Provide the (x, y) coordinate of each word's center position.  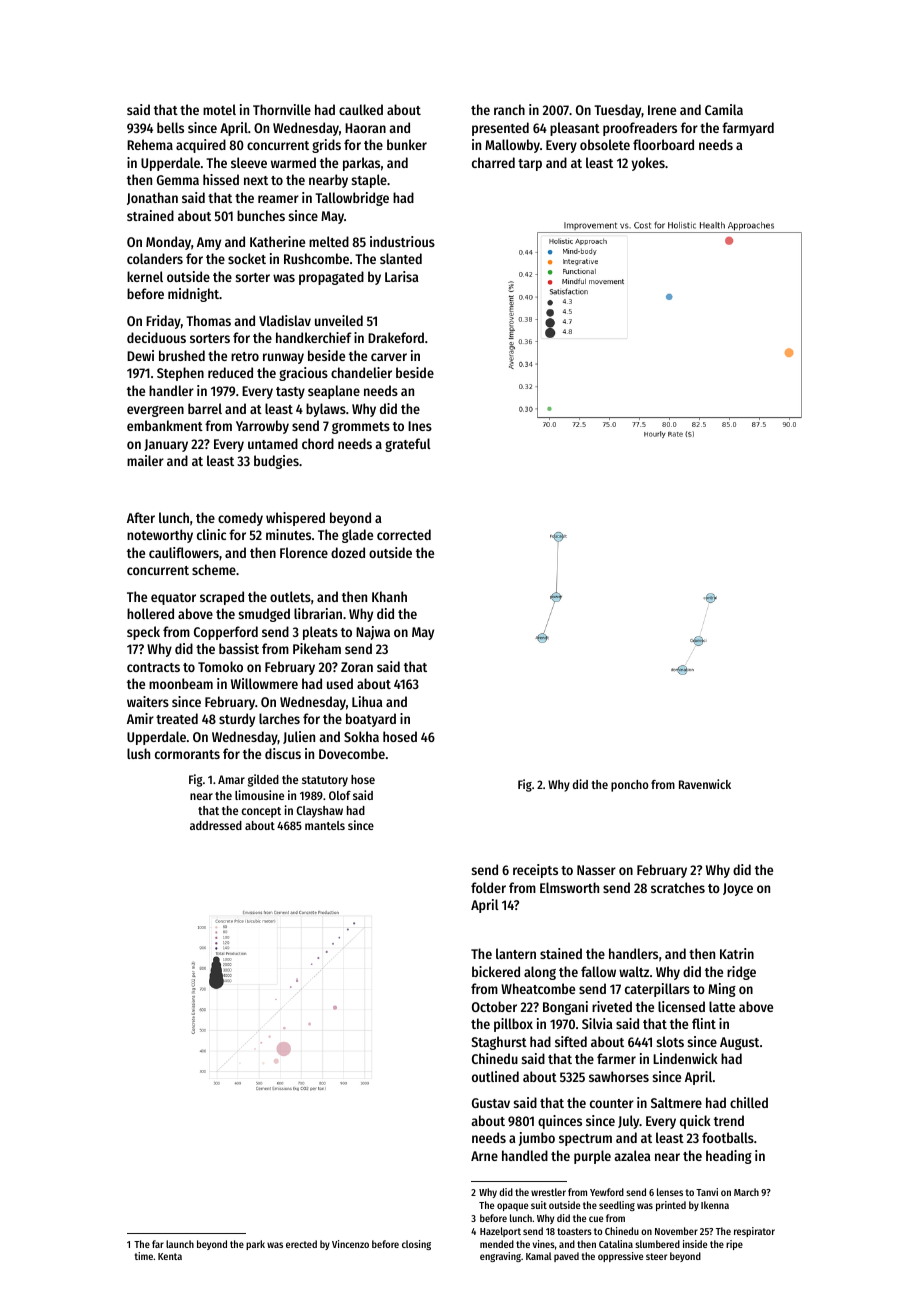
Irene (662, 110)
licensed (681, 1006)
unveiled (339, 320)
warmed (293, 162)
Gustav (491, 1103)
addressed (216, 825)
